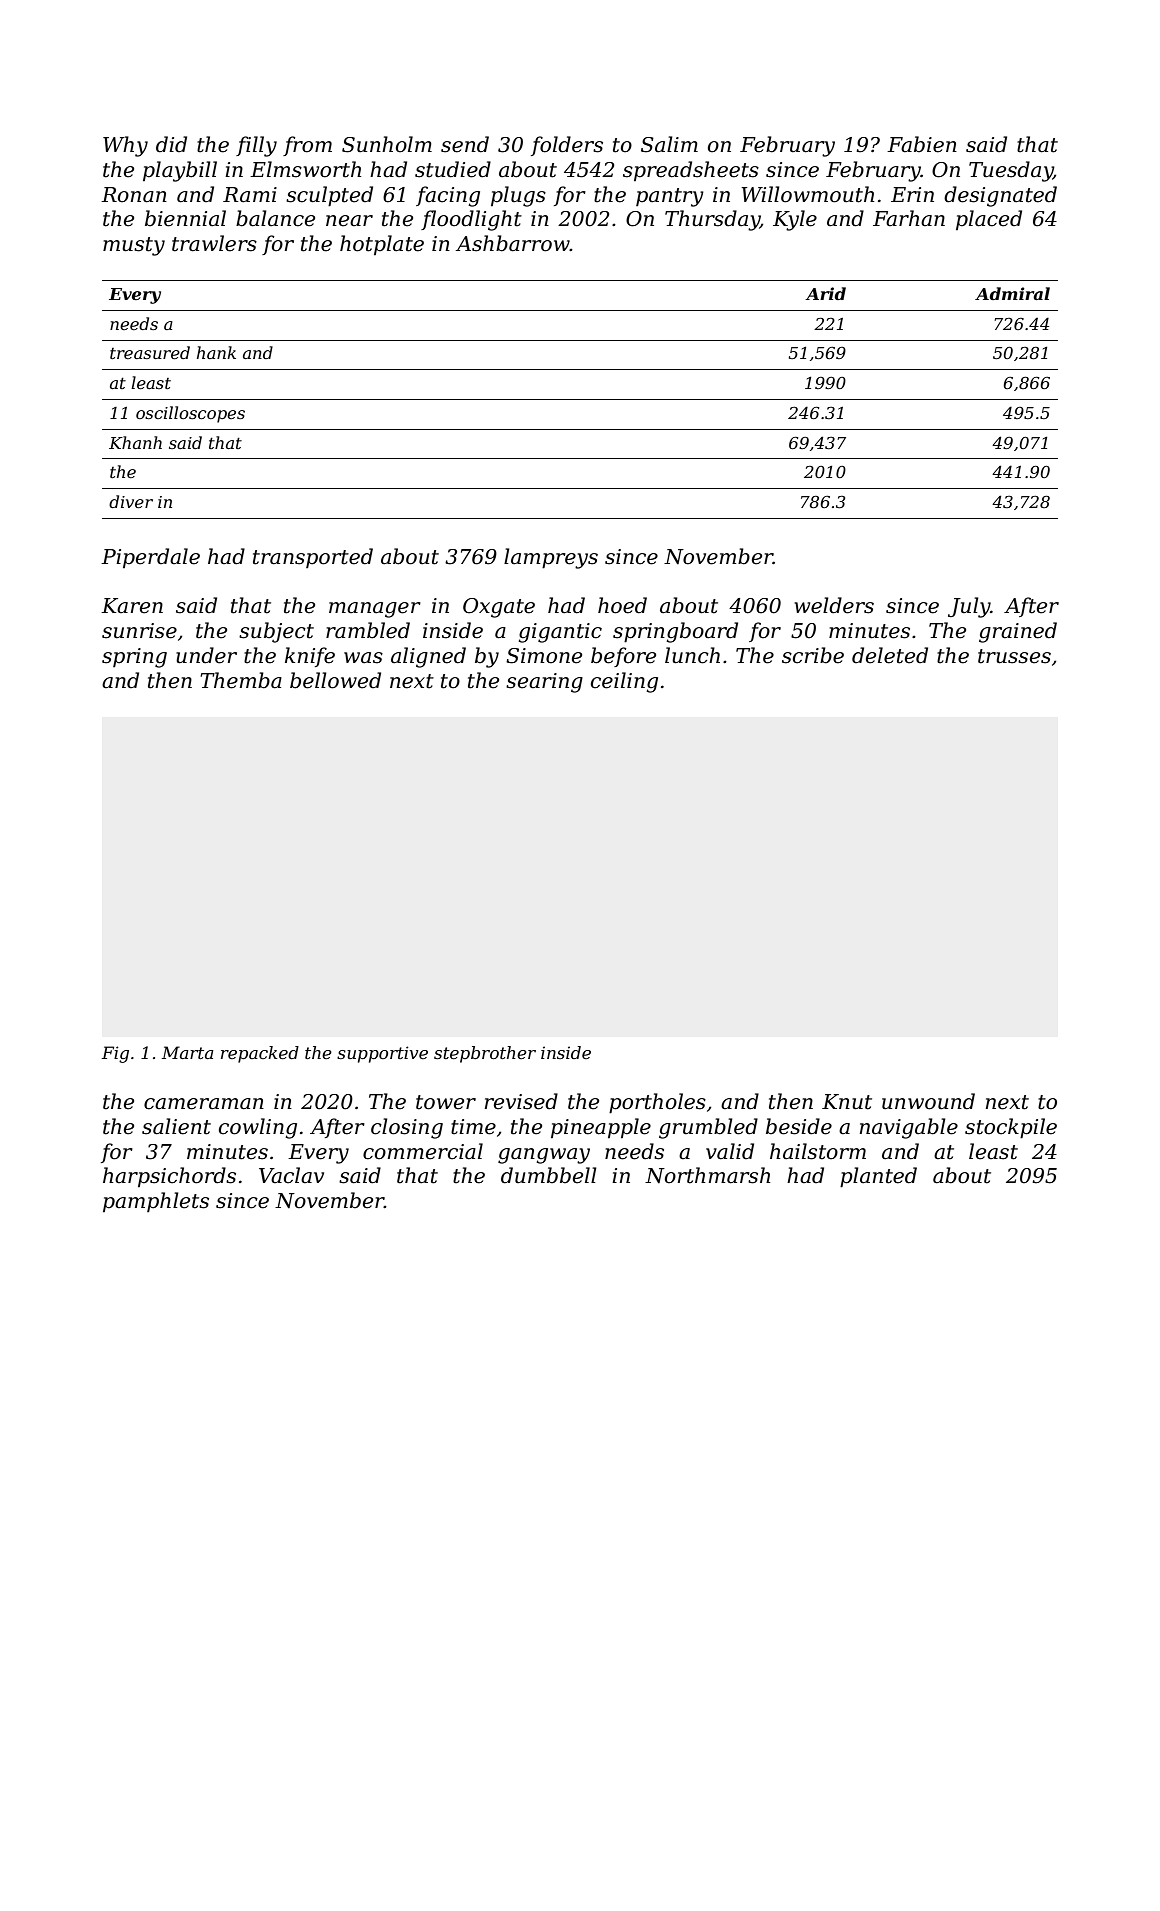 The image size is (1160, 1911). Describe the element at coordinates (241, 680) in the page. I see `Themba` at that location.
